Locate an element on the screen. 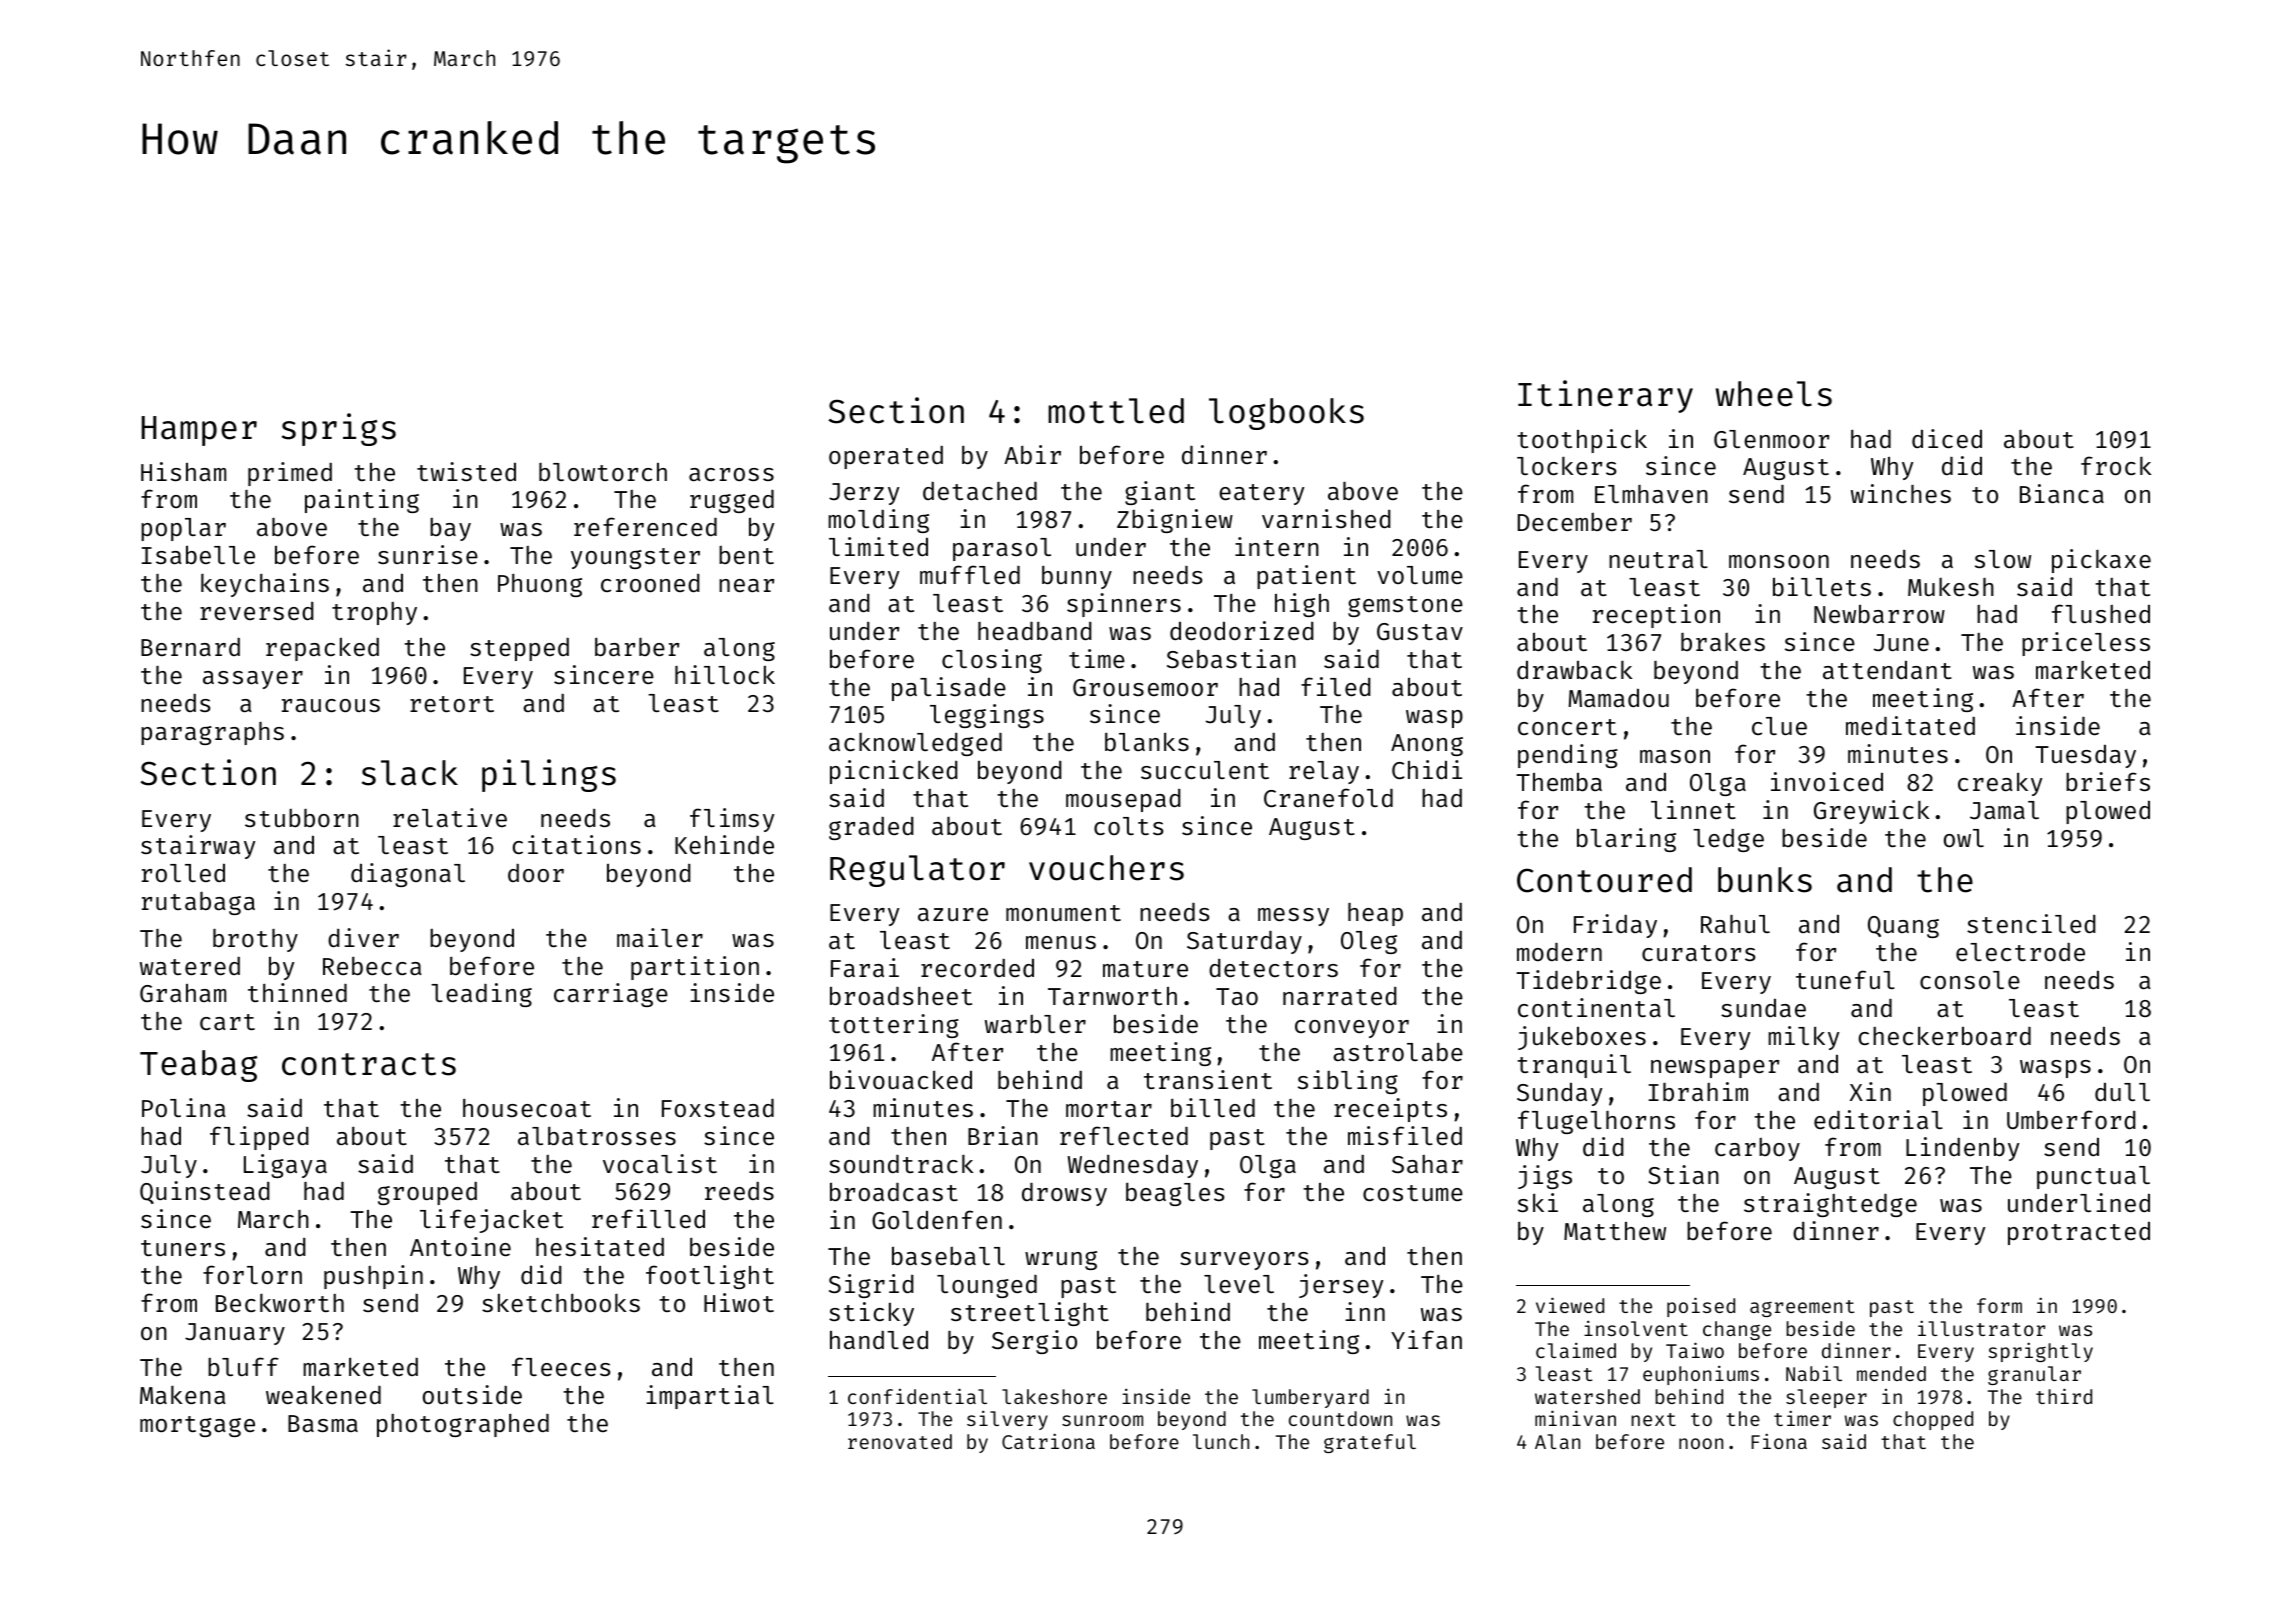 The height and width of the screenshot is (1620, 2292). varnished is located at coordinates (1326, 518).
